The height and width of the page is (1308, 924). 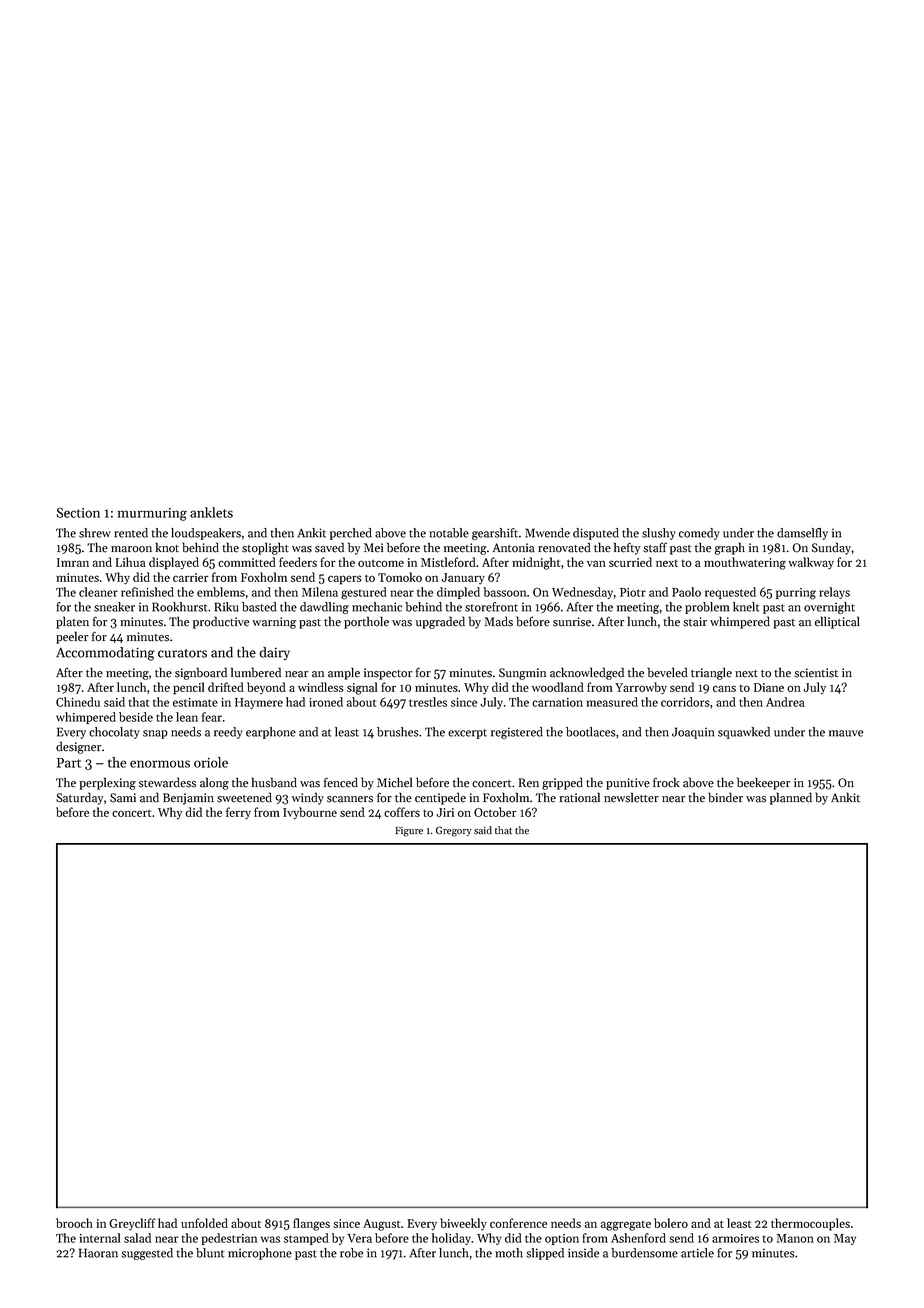 What do you see at coordinates (802, 534) in the page?
I see `damselfly` at bounding box center [802, 534].
